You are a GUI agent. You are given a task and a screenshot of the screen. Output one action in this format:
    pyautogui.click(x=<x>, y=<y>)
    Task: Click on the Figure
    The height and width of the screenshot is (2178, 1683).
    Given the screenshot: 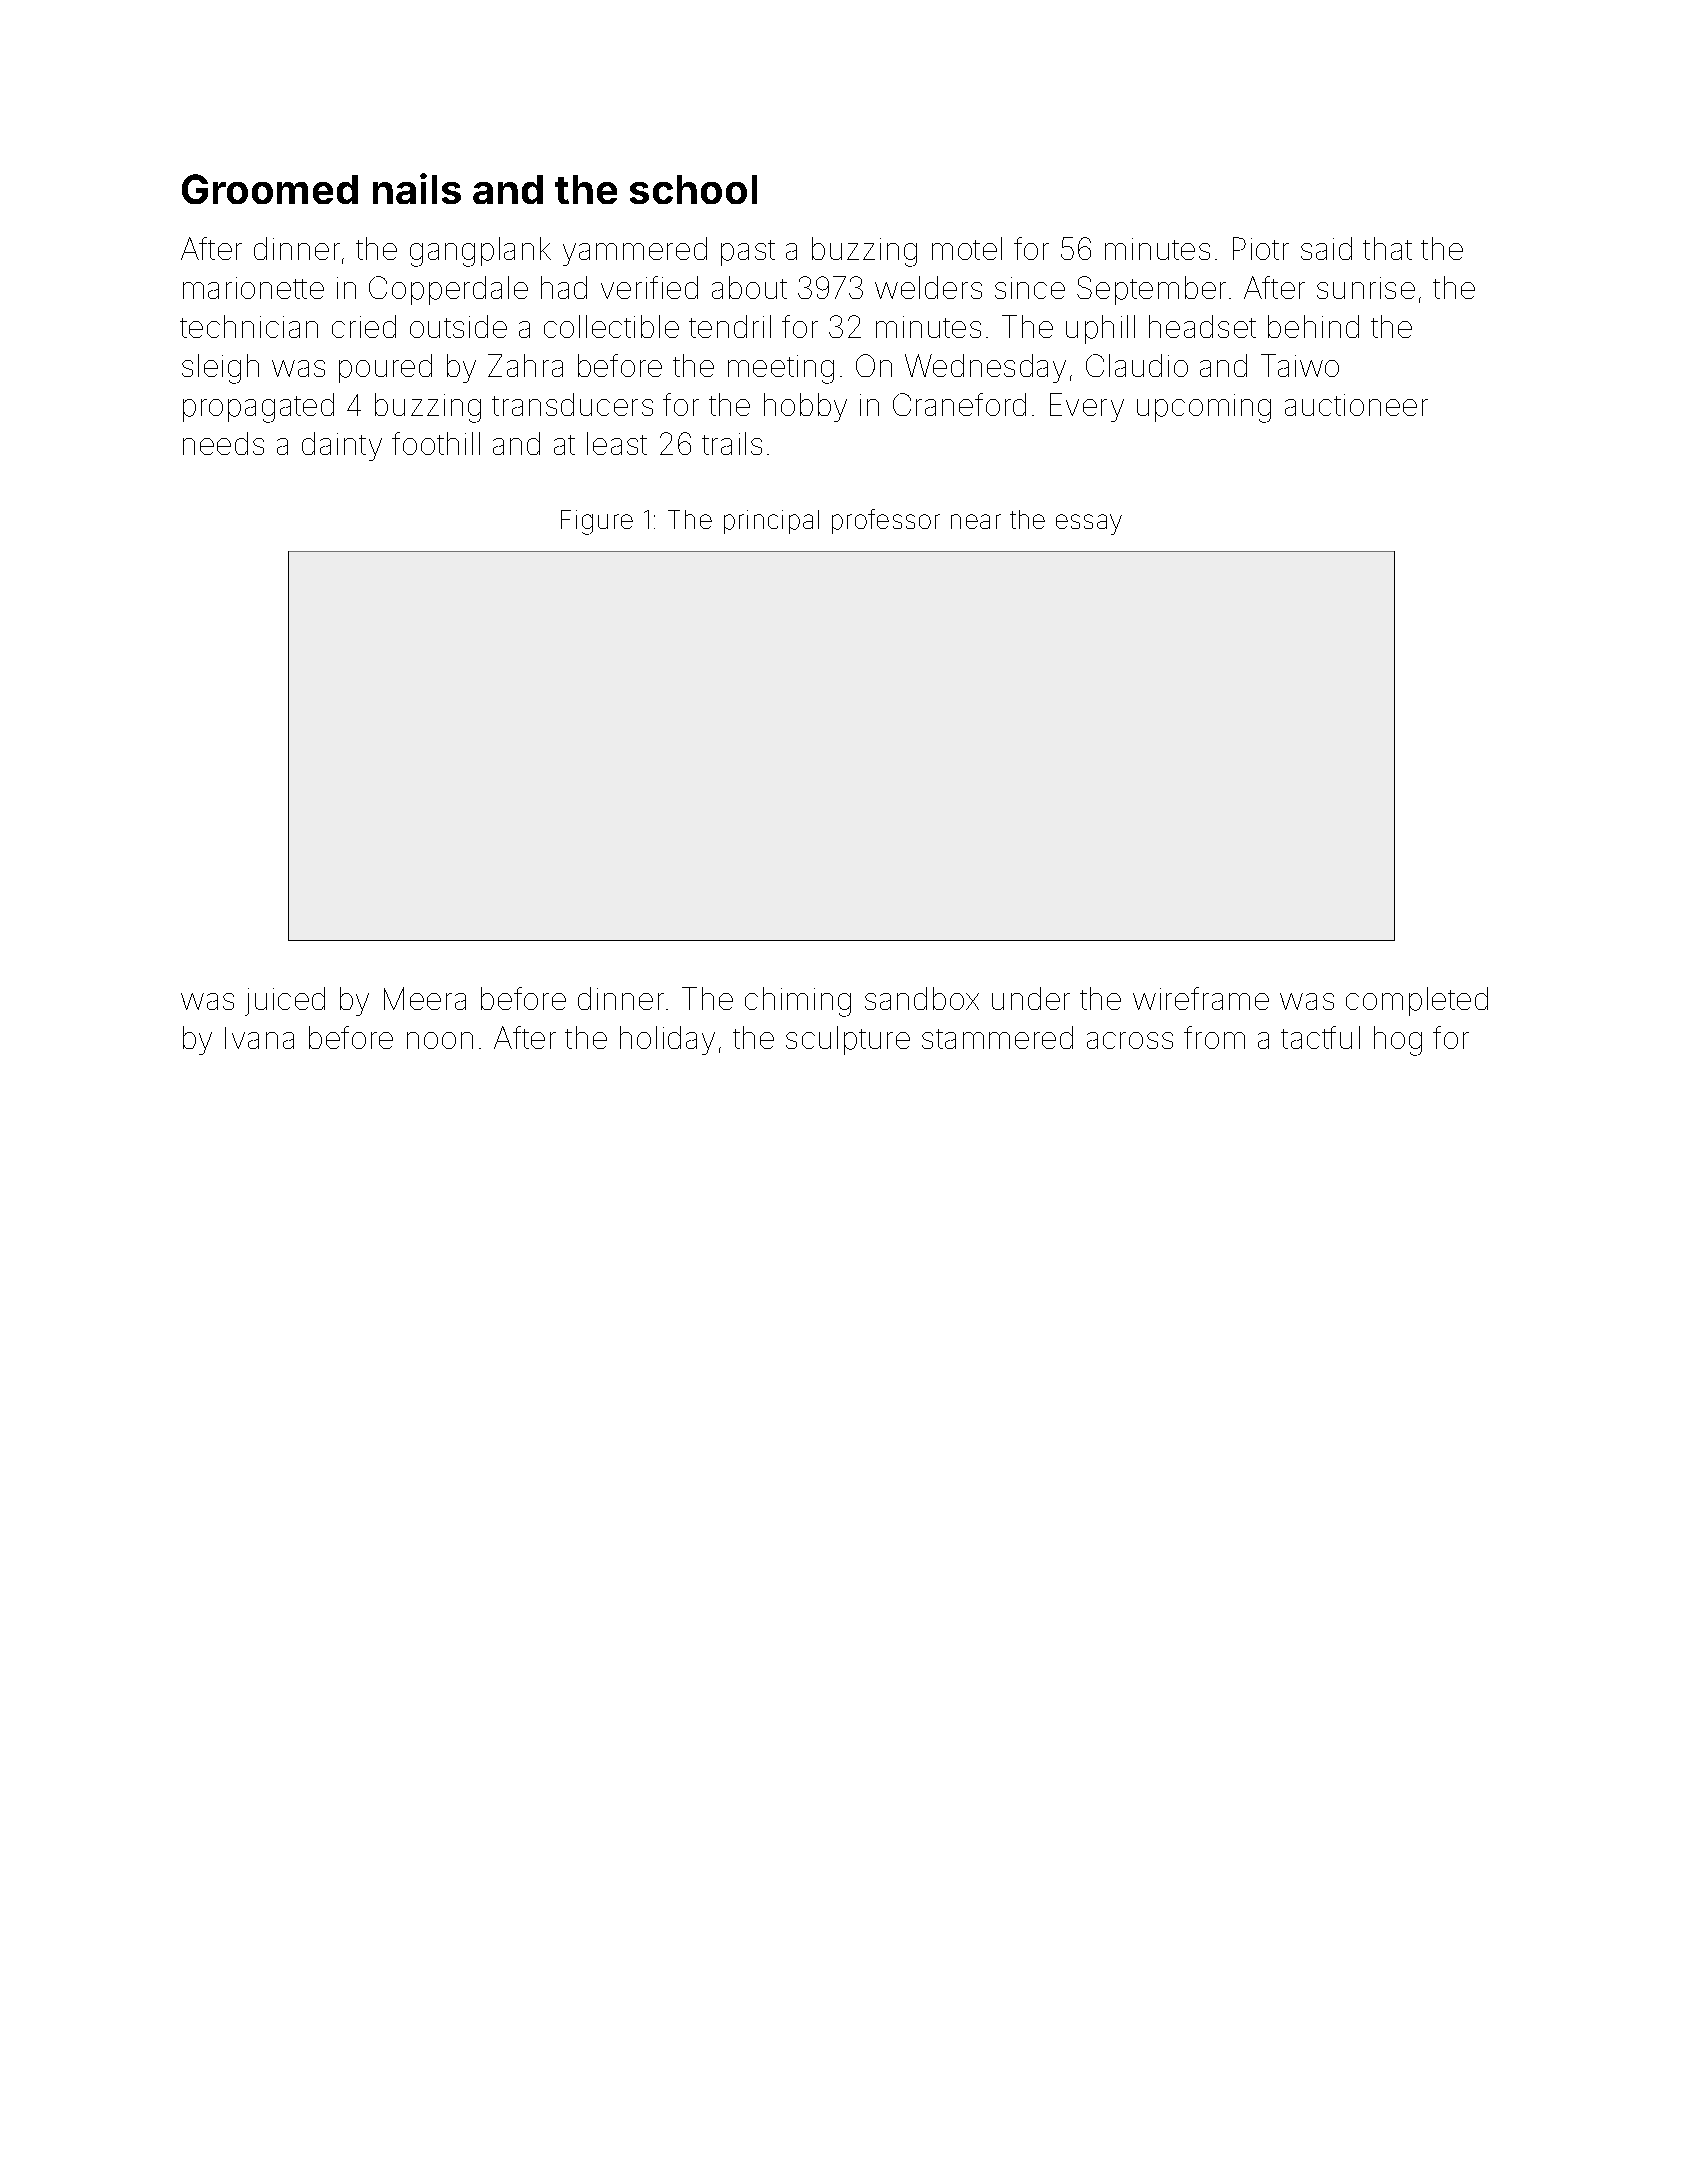 What is the action you would take?
    pyautogui.click(x=597, y=522)
